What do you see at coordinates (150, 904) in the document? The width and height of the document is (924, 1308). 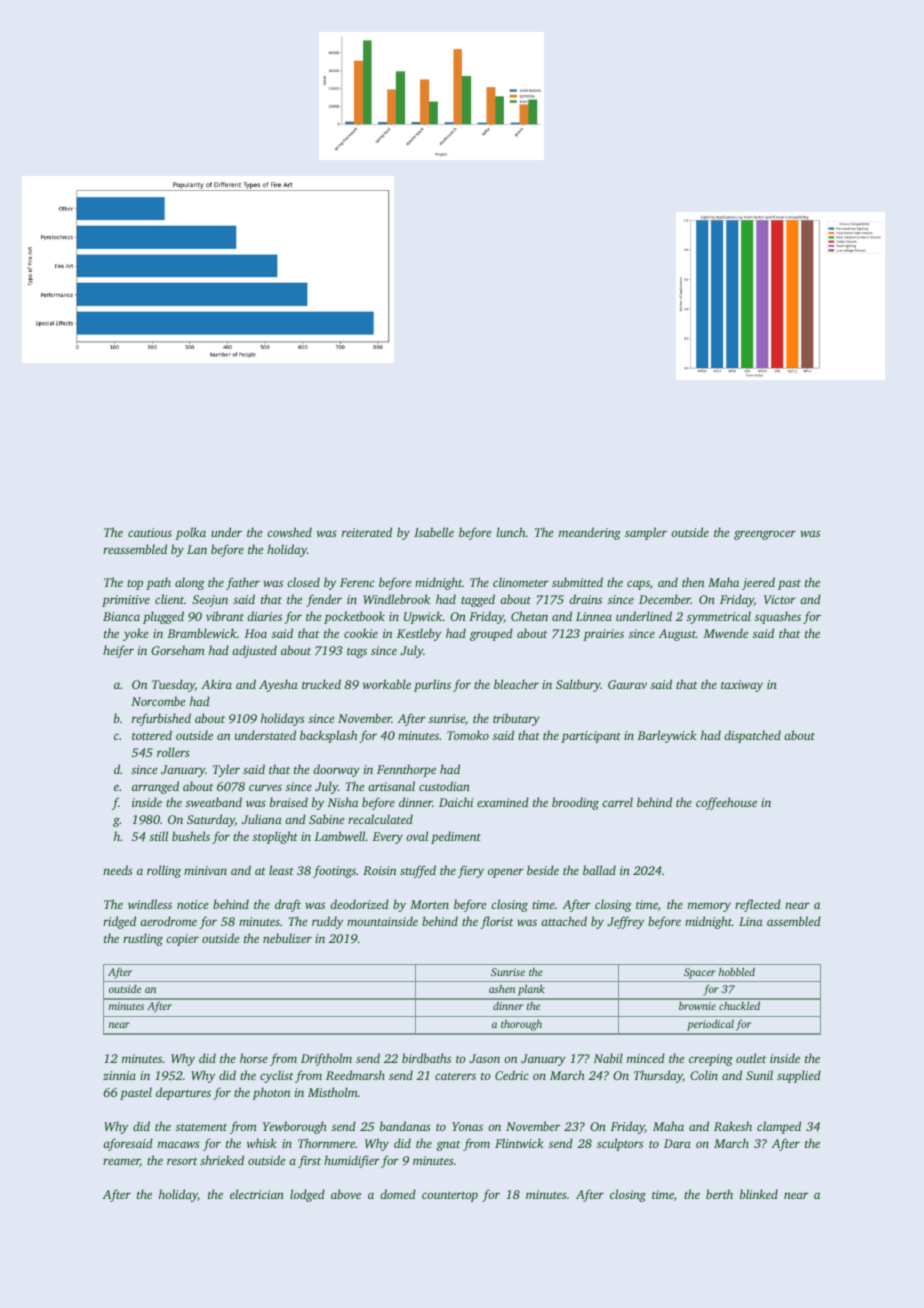 I see `windless` at bounding box center [150, 904].
